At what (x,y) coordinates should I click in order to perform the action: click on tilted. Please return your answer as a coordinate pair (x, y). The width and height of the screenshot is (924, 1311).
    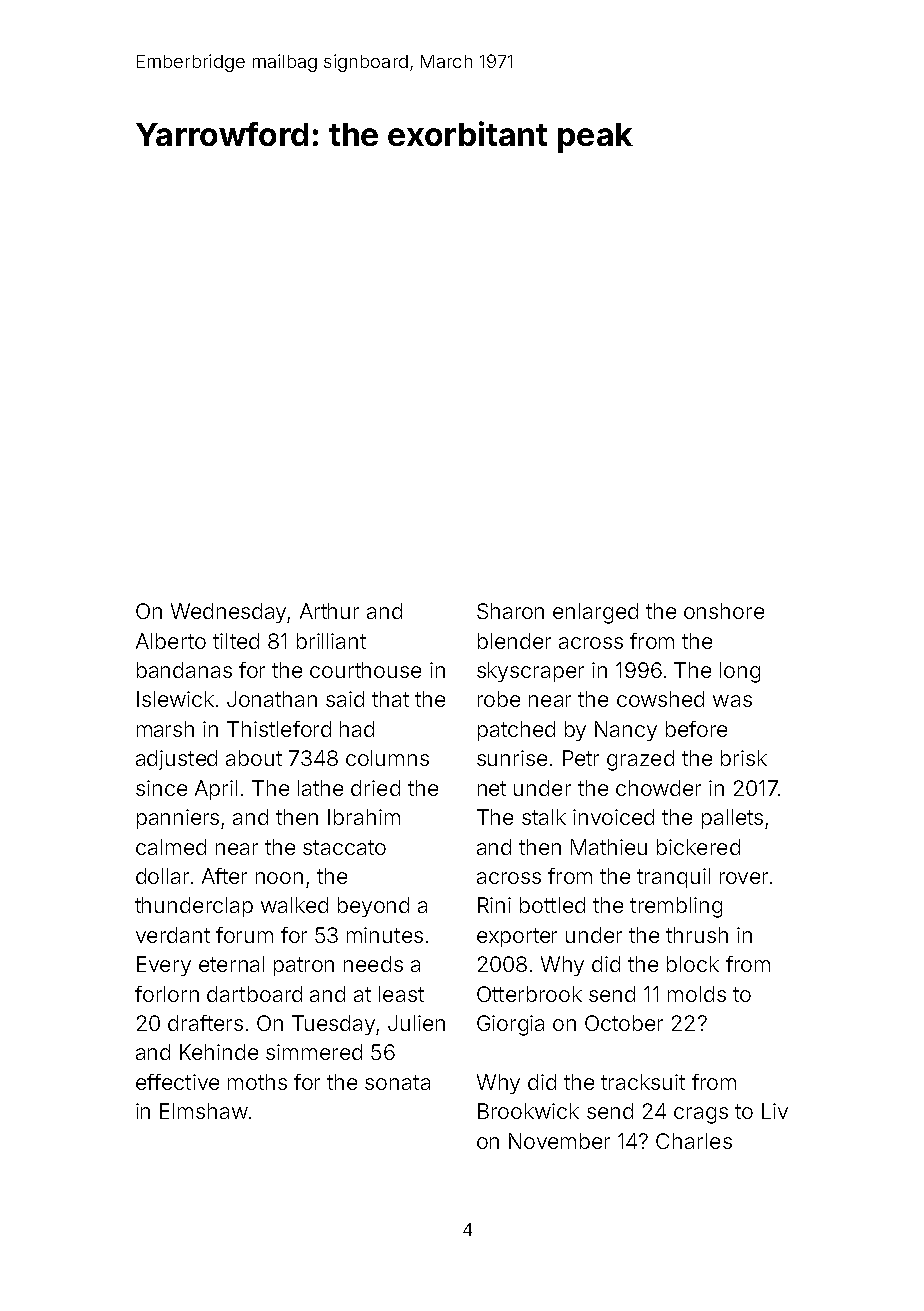
    Looking at the image, I should click on (236, 641).
